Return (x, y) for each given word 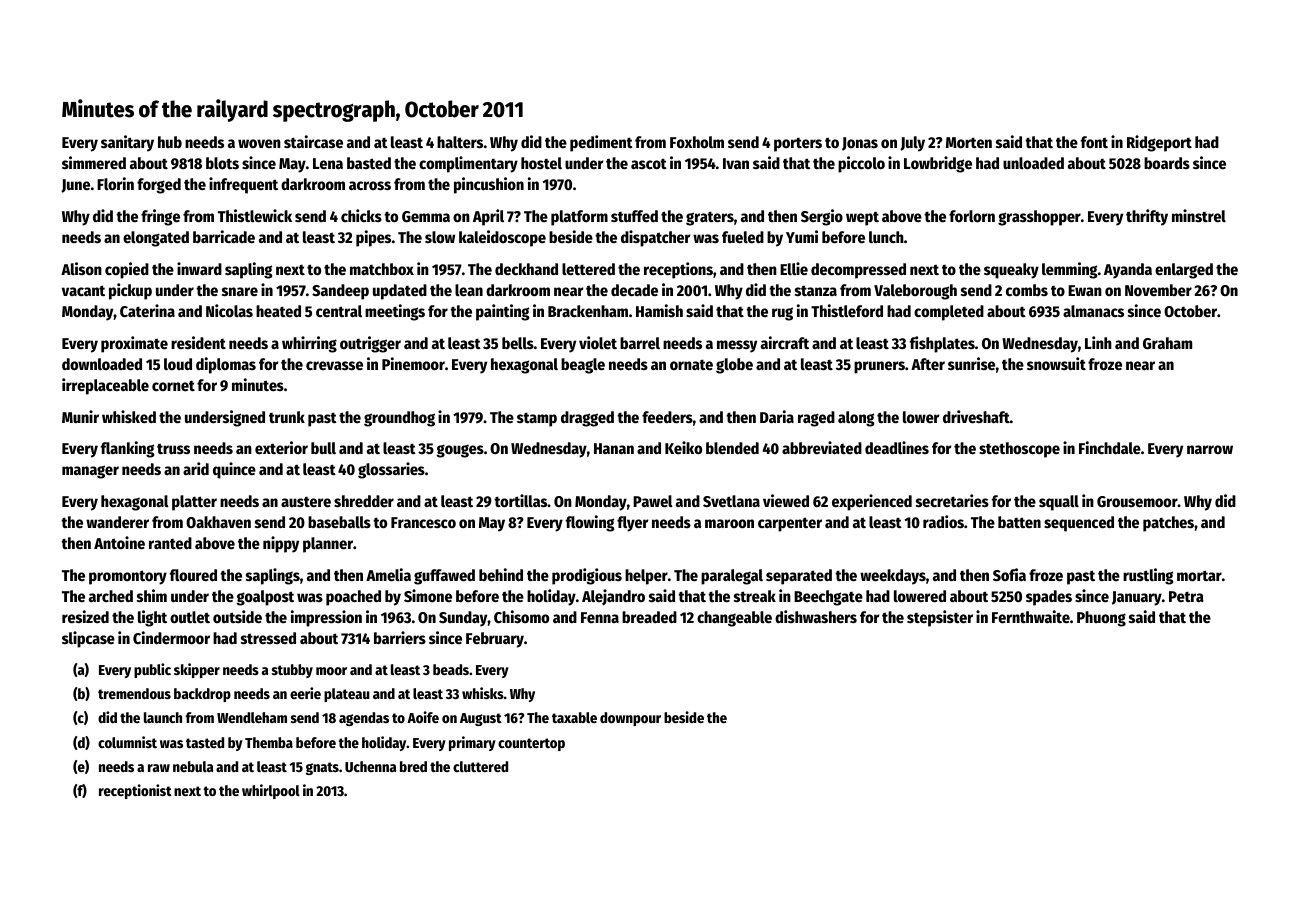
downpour (630, 719)
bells (518, 343)
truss (173, 448)
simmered (94, 162)
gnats (322, 768)
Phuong (1101, 619)
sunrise (971, 363)
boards (1167, 163)
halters (460, 142)
